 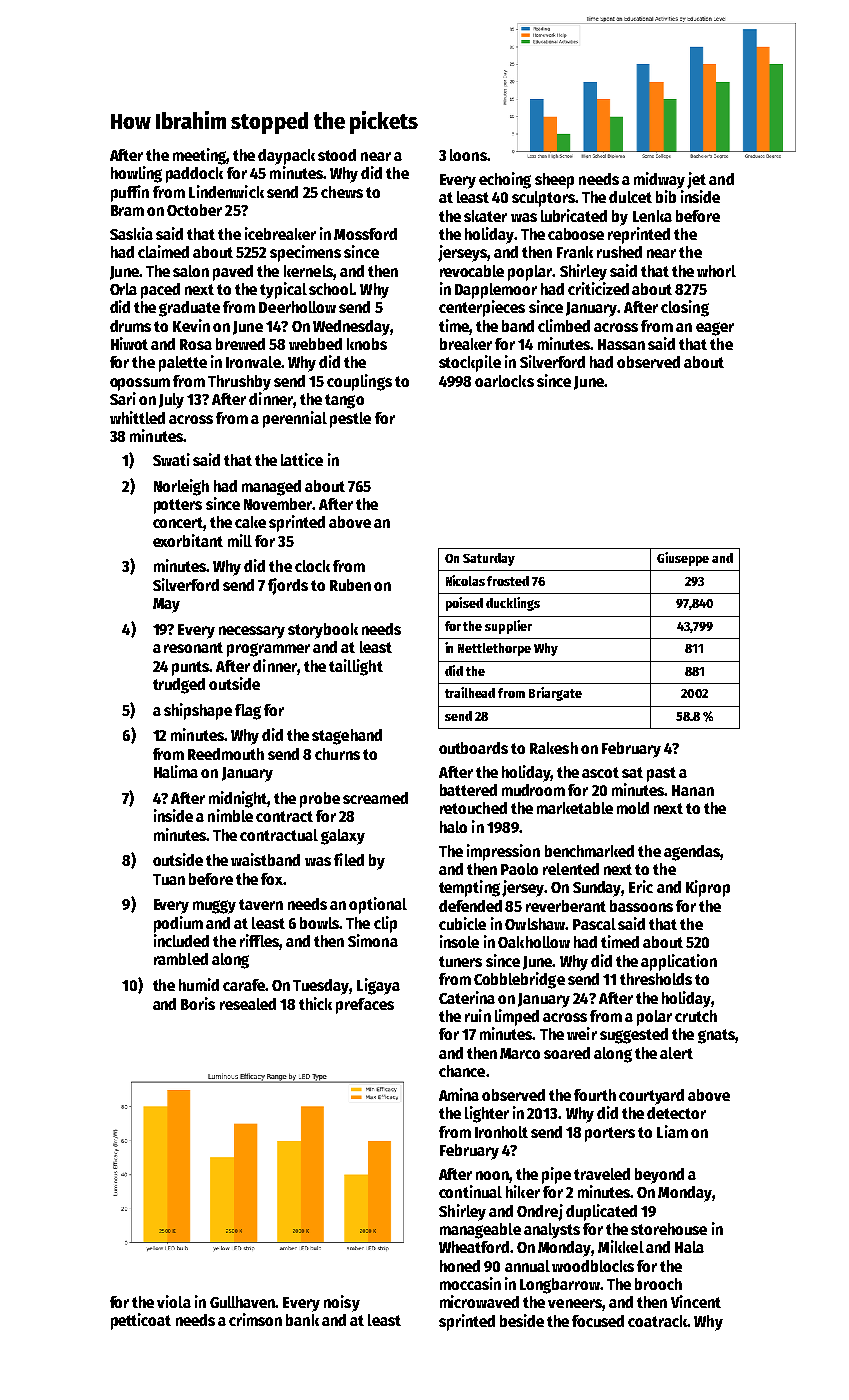 What do you see at coordinates (633, 808) in the image?
I see `mold` at bounding box center [633, 808].
